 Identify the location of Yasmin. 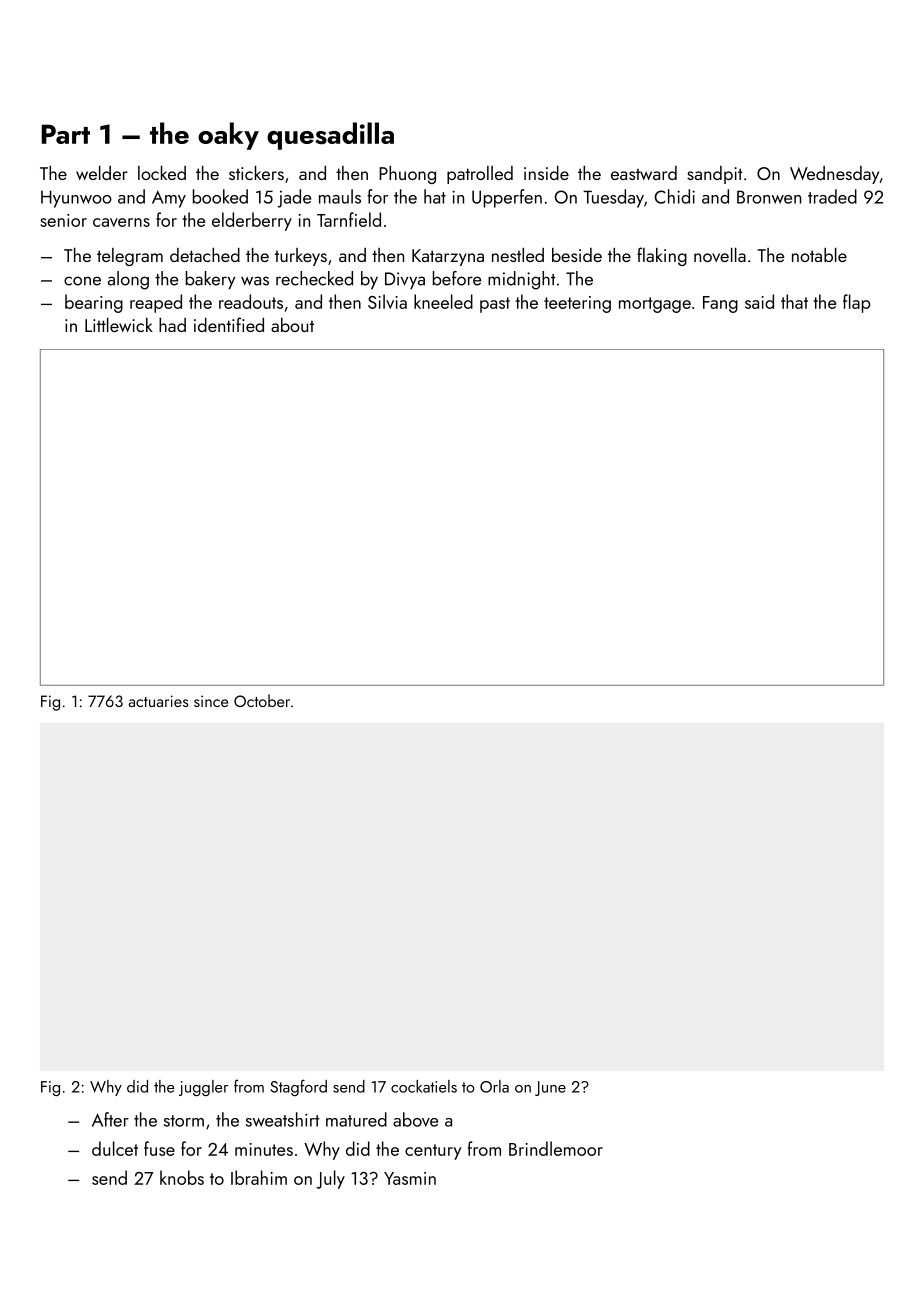
(410, 1178).
